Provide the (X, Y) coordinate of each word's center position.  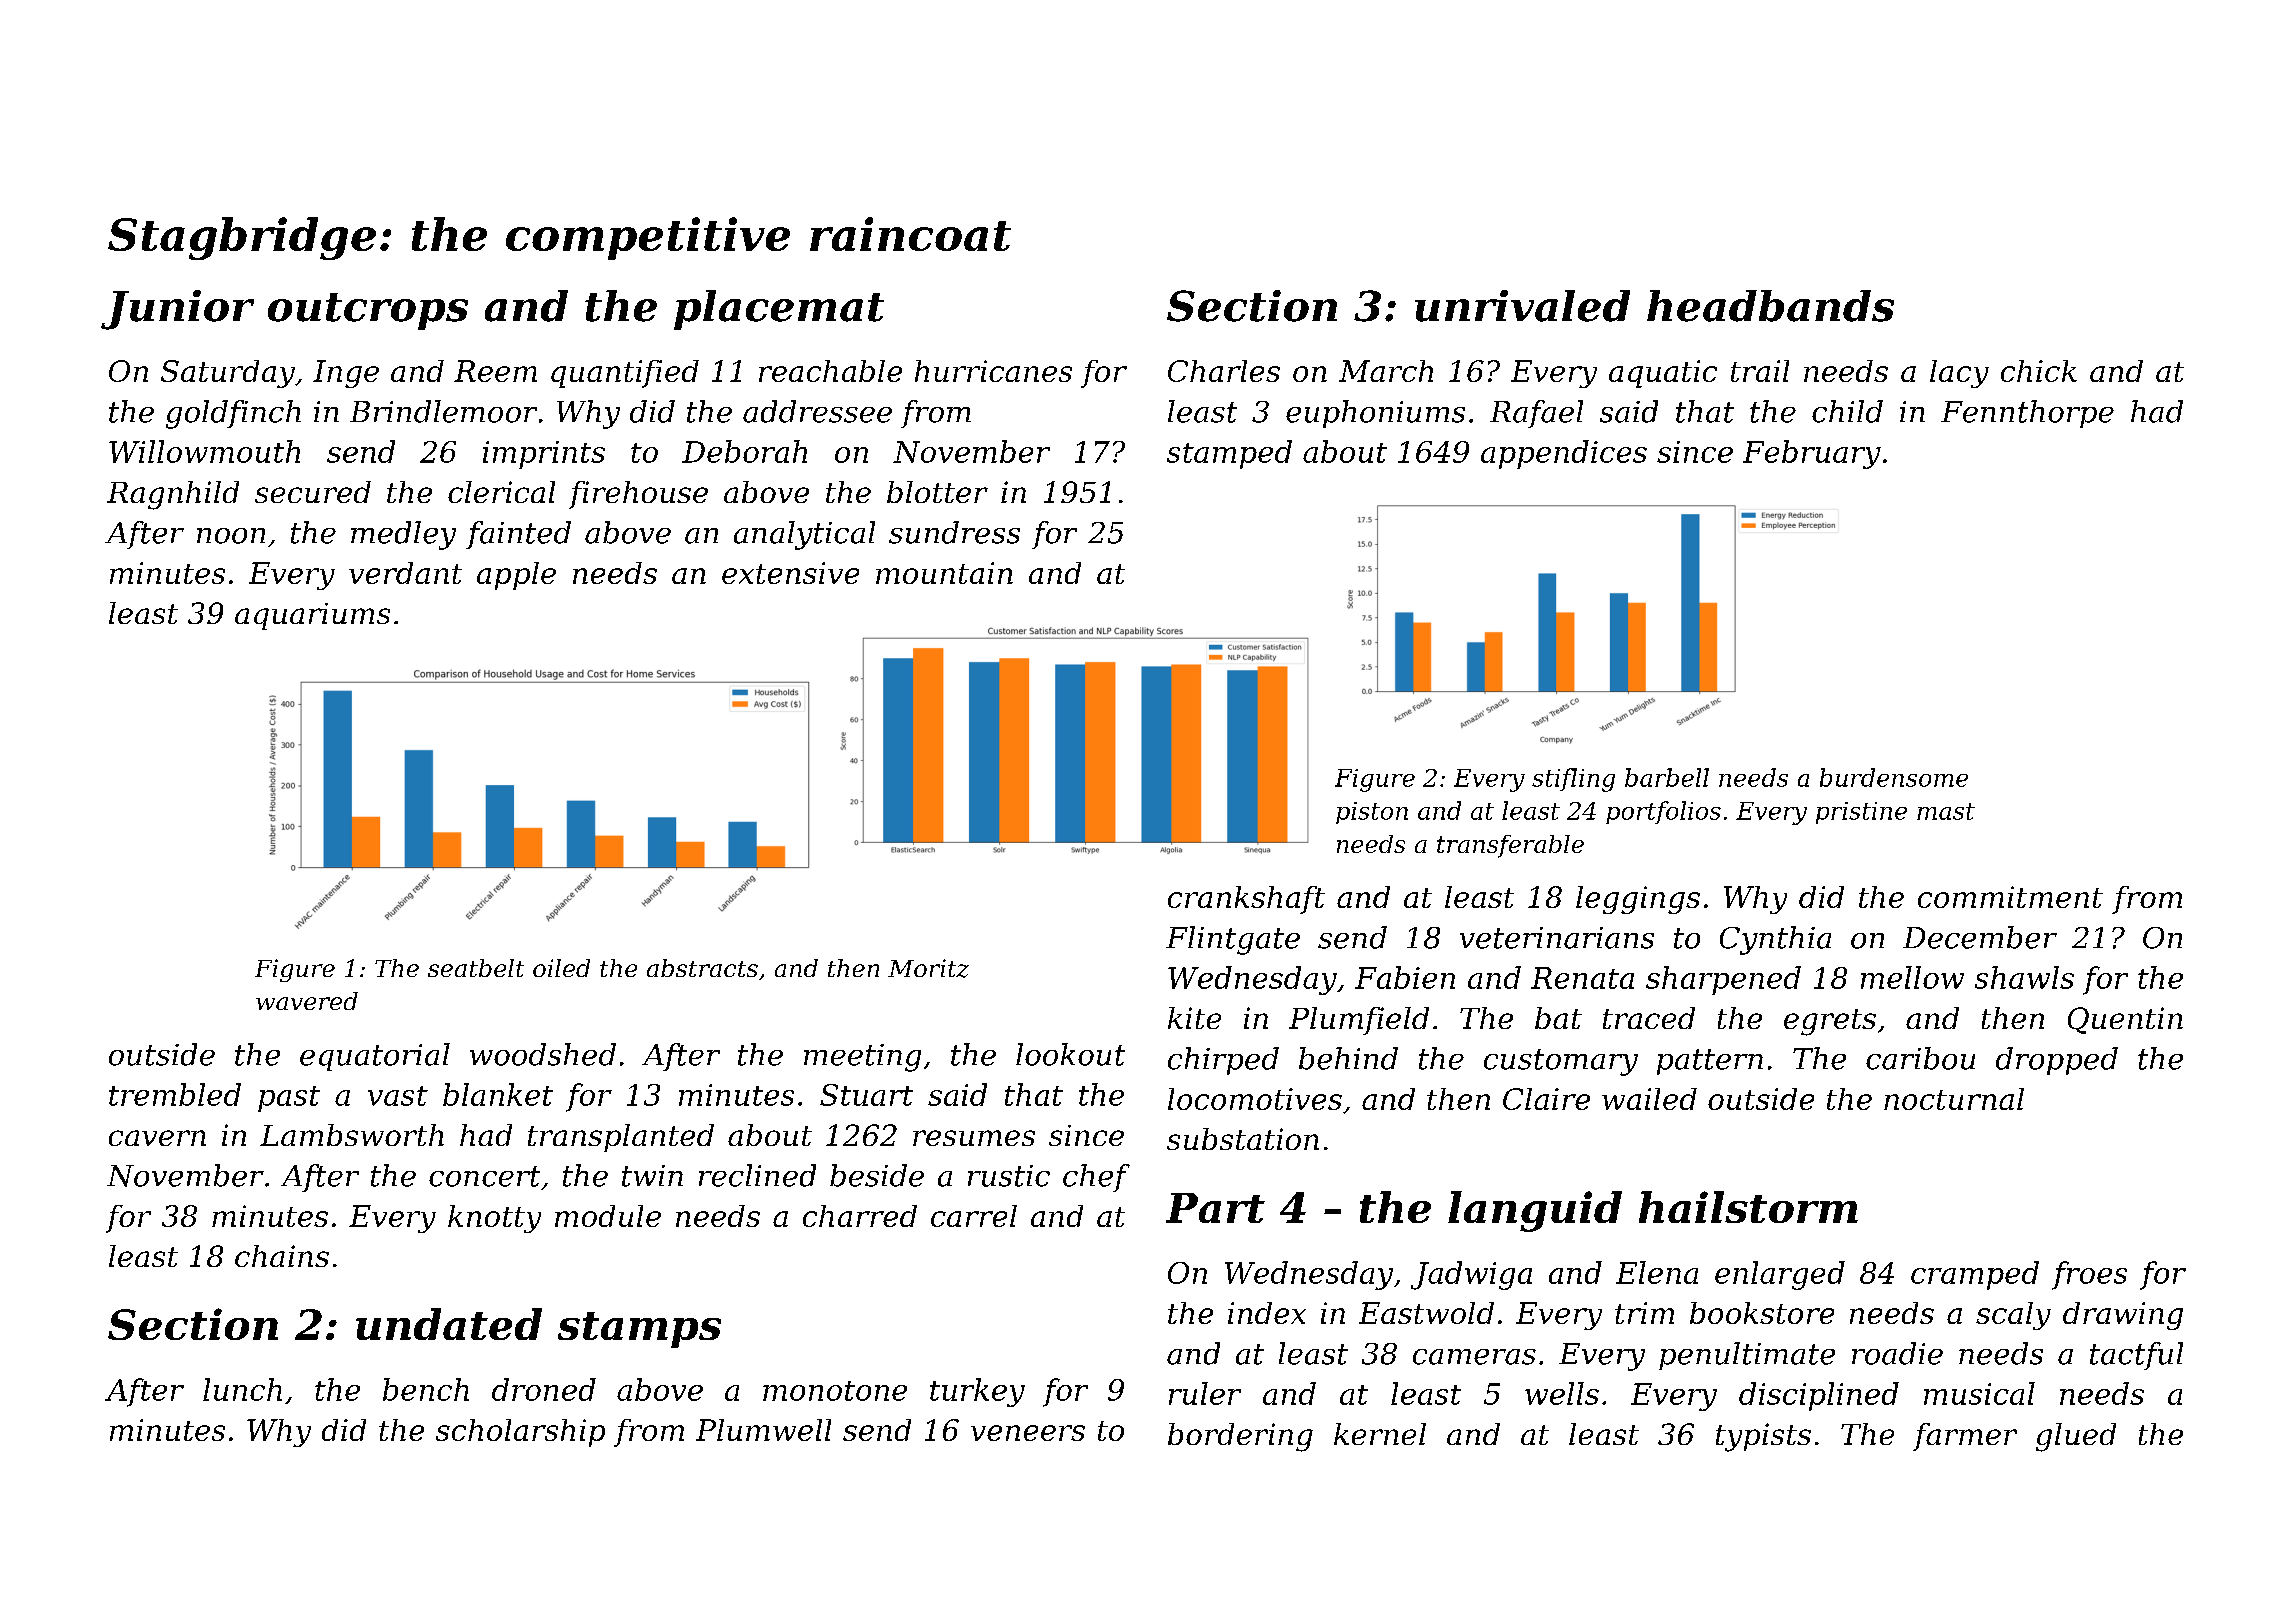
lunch (242, 1389)
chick (2039, 371)
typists (1763, 1437)
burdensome (1894, 777)
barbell (1667, 777)
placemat (779, 310)
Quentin (2125, 1020)
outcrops (368, 311)
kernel (1380, 1434)
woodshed (543, 1054)
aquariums (312, 616)
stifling (1573, 780)
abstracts (702, 968)
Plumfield (1359, 1021)
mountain (944, 573)
